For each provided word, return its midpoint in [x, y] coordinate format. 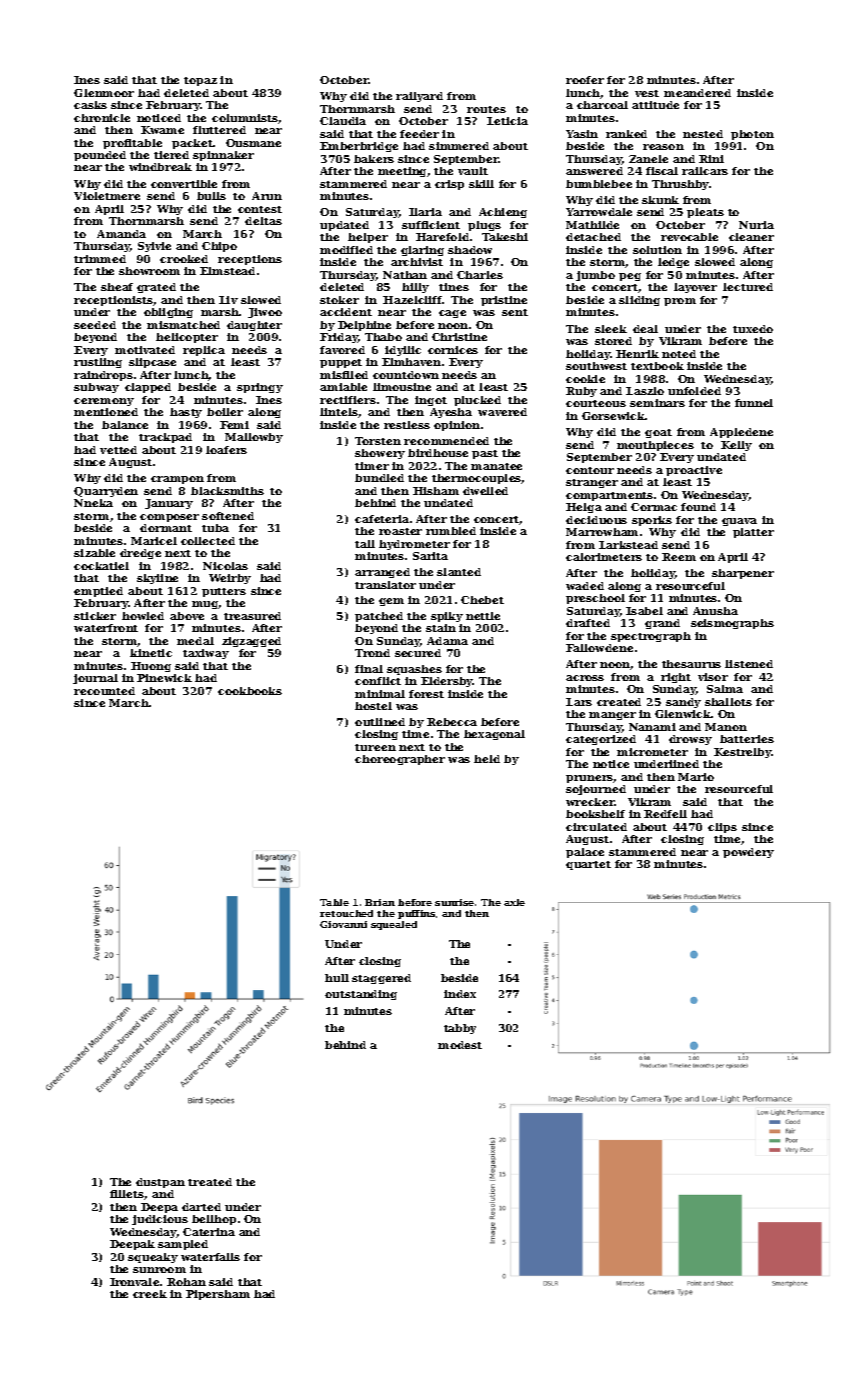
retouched [346, 913]
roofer [585, 80]
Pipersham [218, 1295]
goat [658, 433]
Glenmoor [104, 93]
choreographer [400, 760]
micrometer [652, 752]
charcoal [602, 105]
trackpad [165, 438]
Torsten [378, 441]
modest [460, 1045]
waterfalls [210, 1257]
